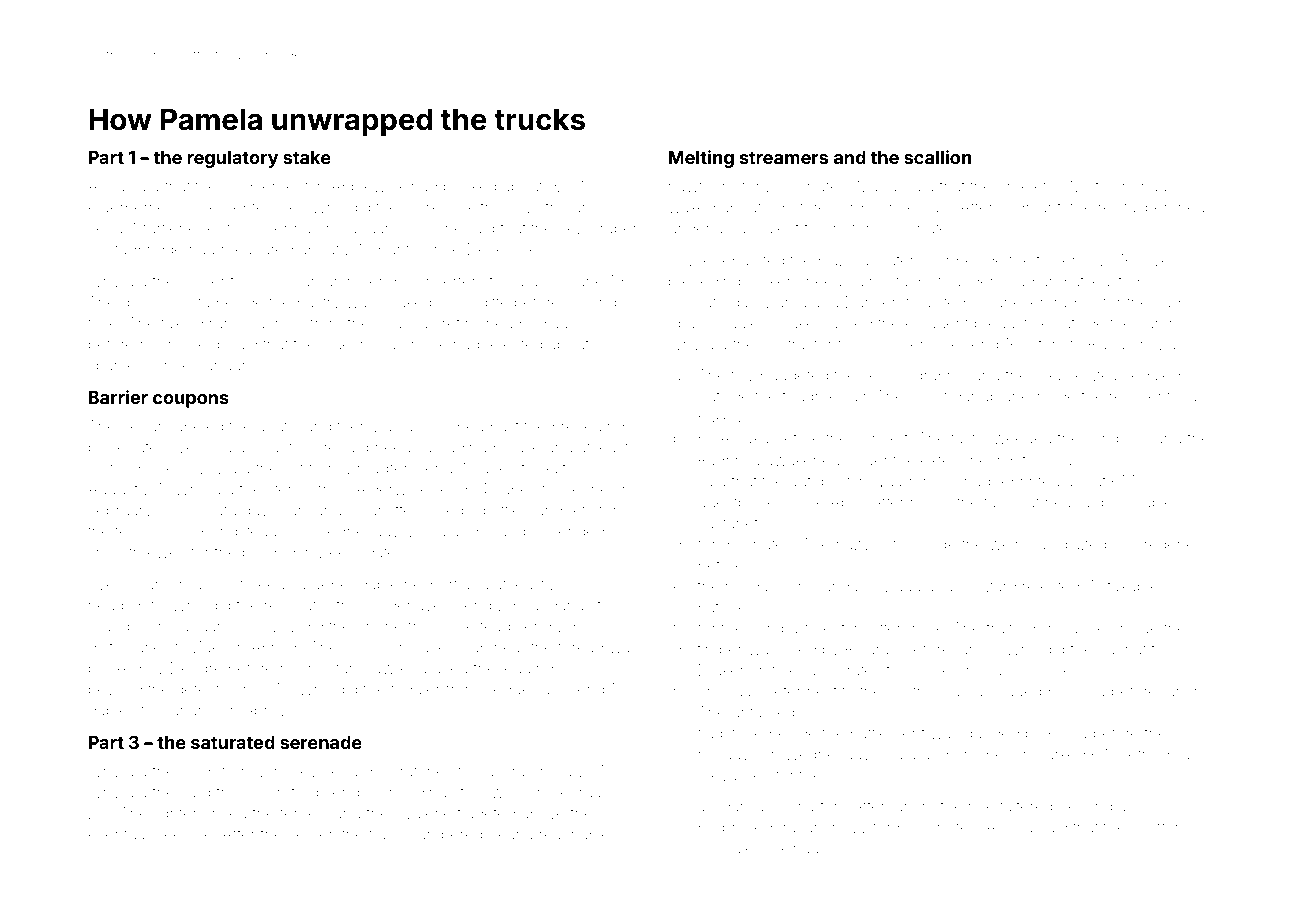 This screenshot has height=924, width=1308. Describe the element at coordinates (792, 323) in the screenshot. I see `Folake` at that location.
